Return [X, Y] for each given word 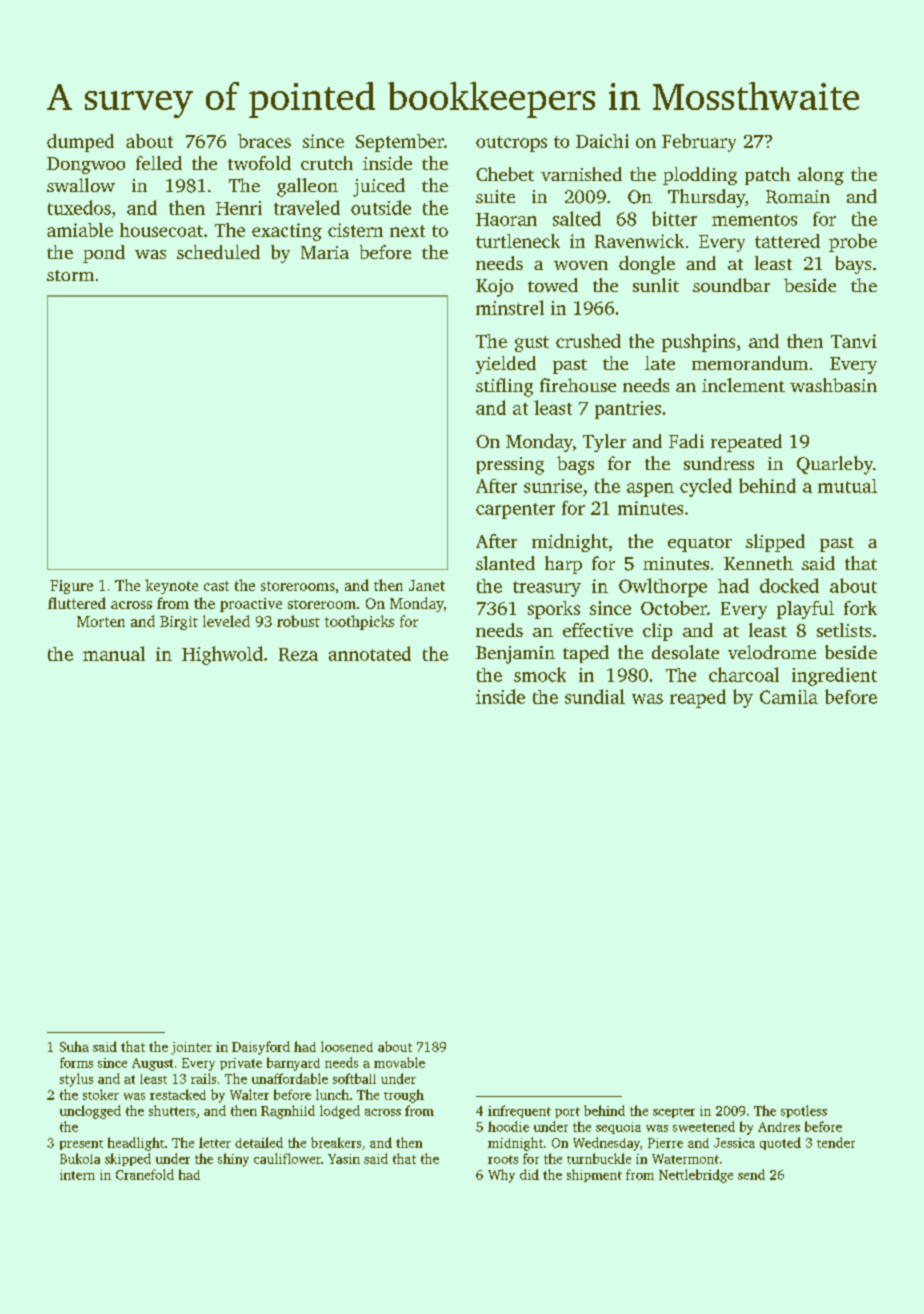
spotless [804, 1111]
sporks [554, 610]
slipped [775, 543]
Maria [325, 252]
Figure [71, 587]
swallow [81, 185]
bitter [674, 218]
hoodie [508, 1126]
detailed [259, 1142]
